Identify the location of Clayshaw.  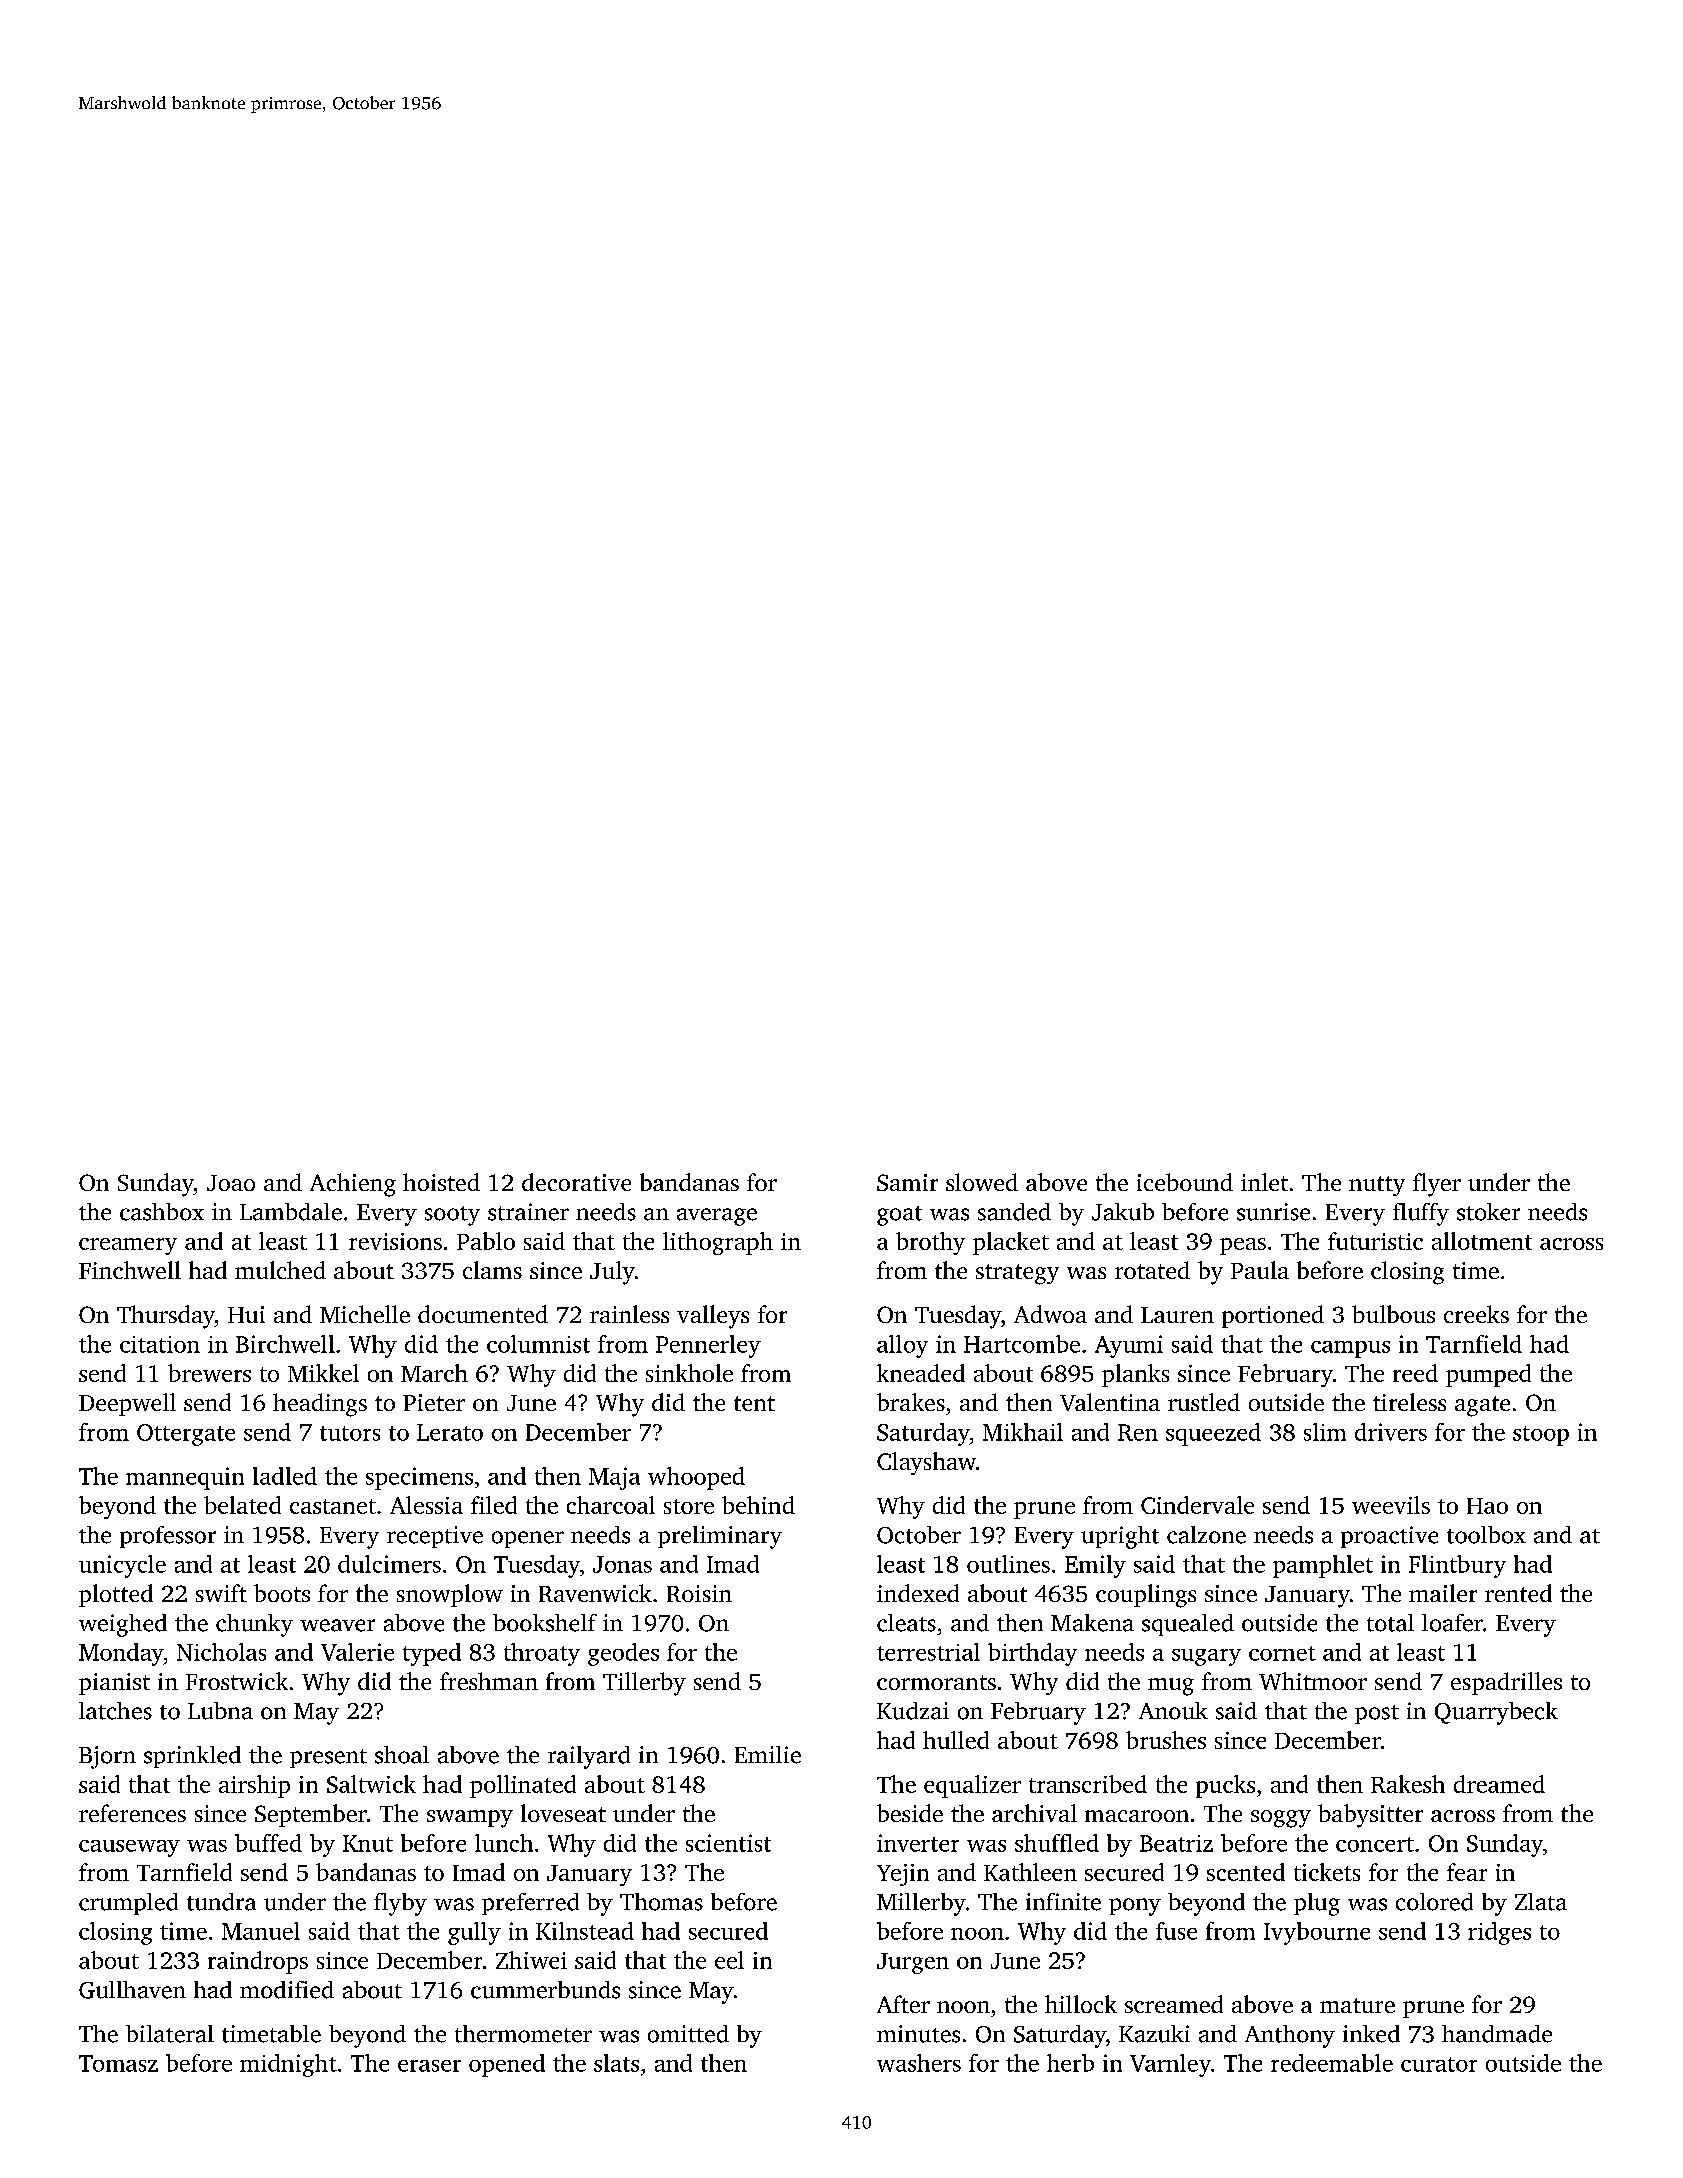
(926, 1463).
